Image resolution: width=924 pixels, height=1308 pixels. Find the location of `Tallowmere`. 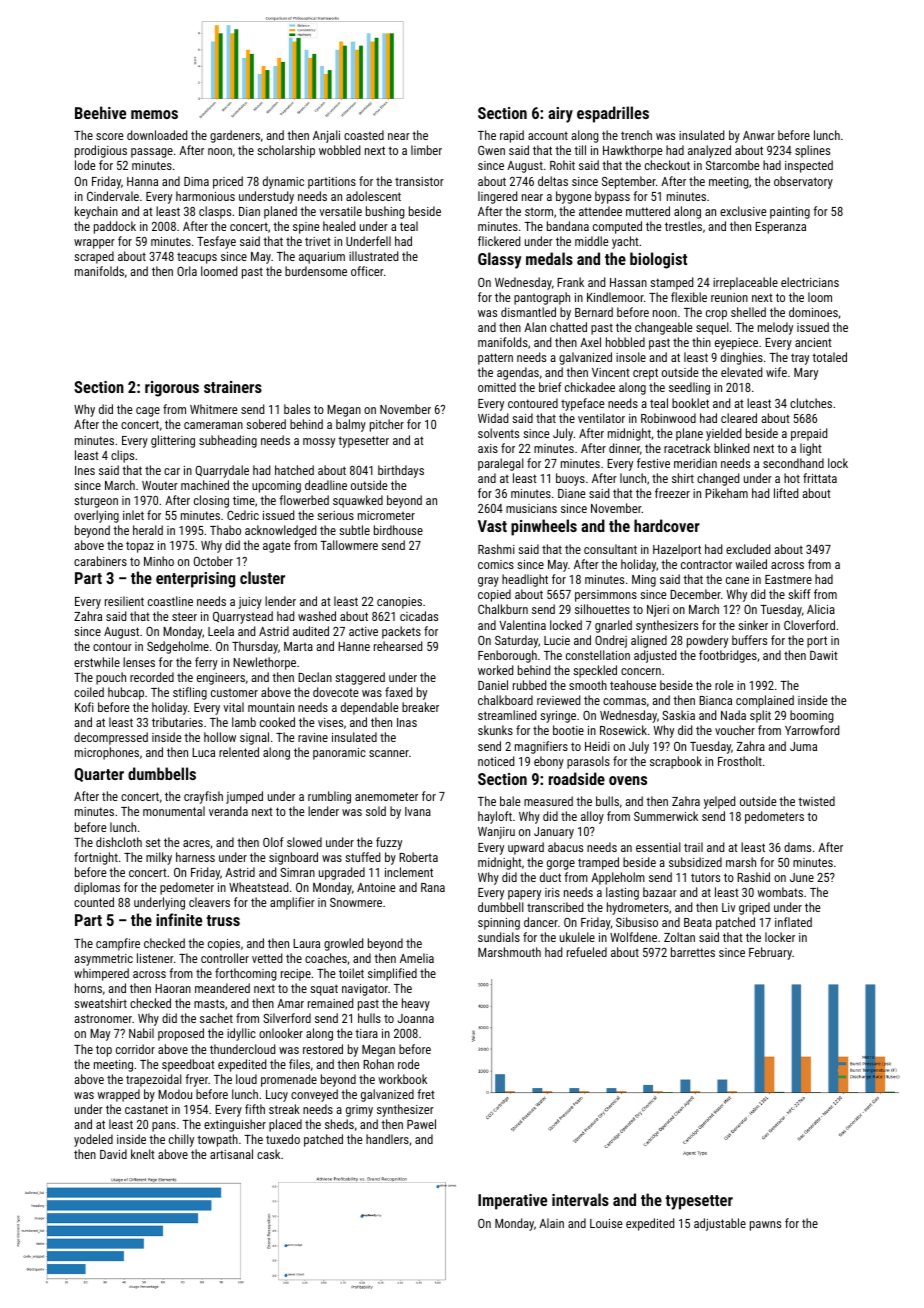

Tallowmere is located at coordinates (349, 545).
